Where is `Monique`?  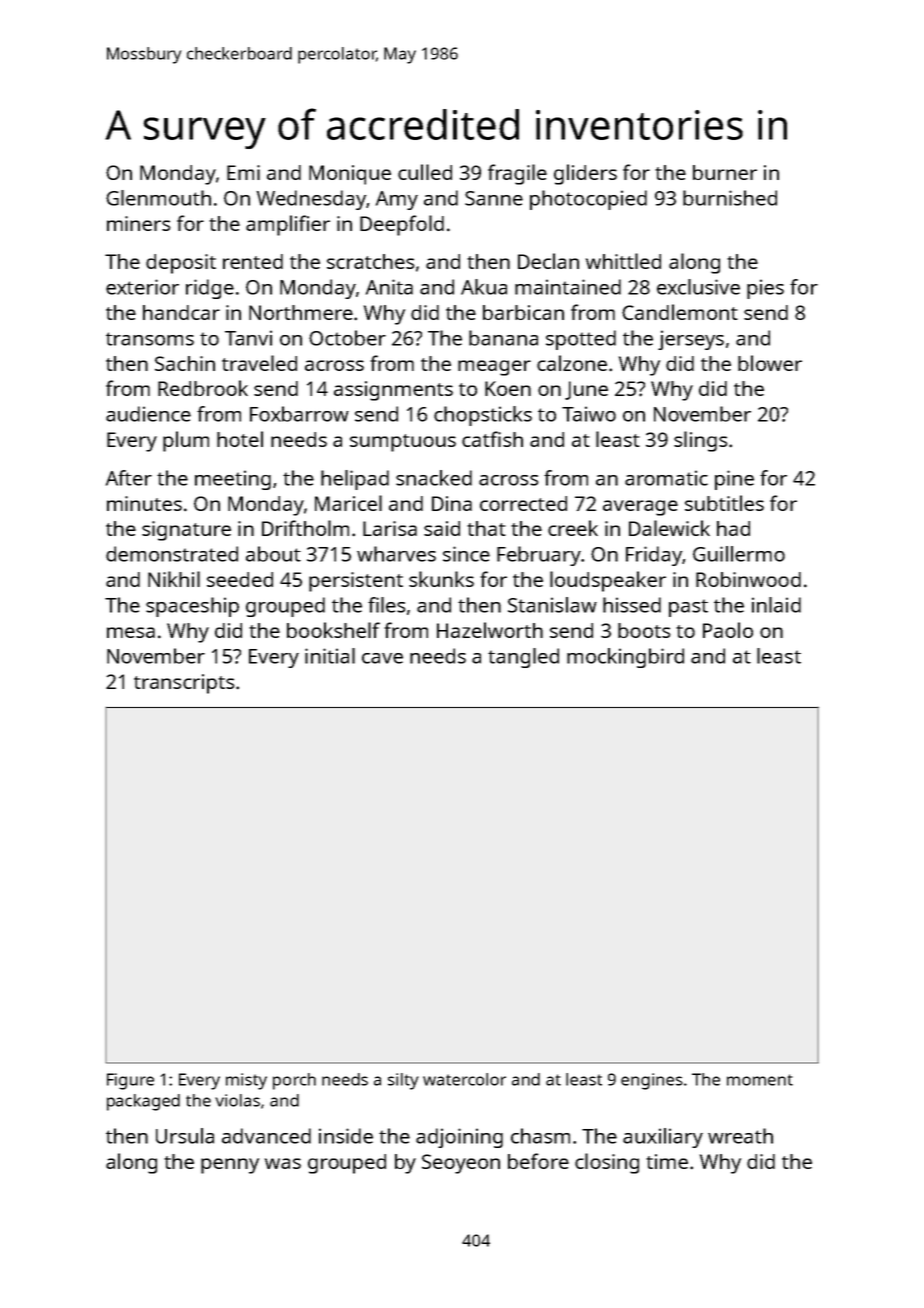
Monique is located at coordinates (350, 175).
